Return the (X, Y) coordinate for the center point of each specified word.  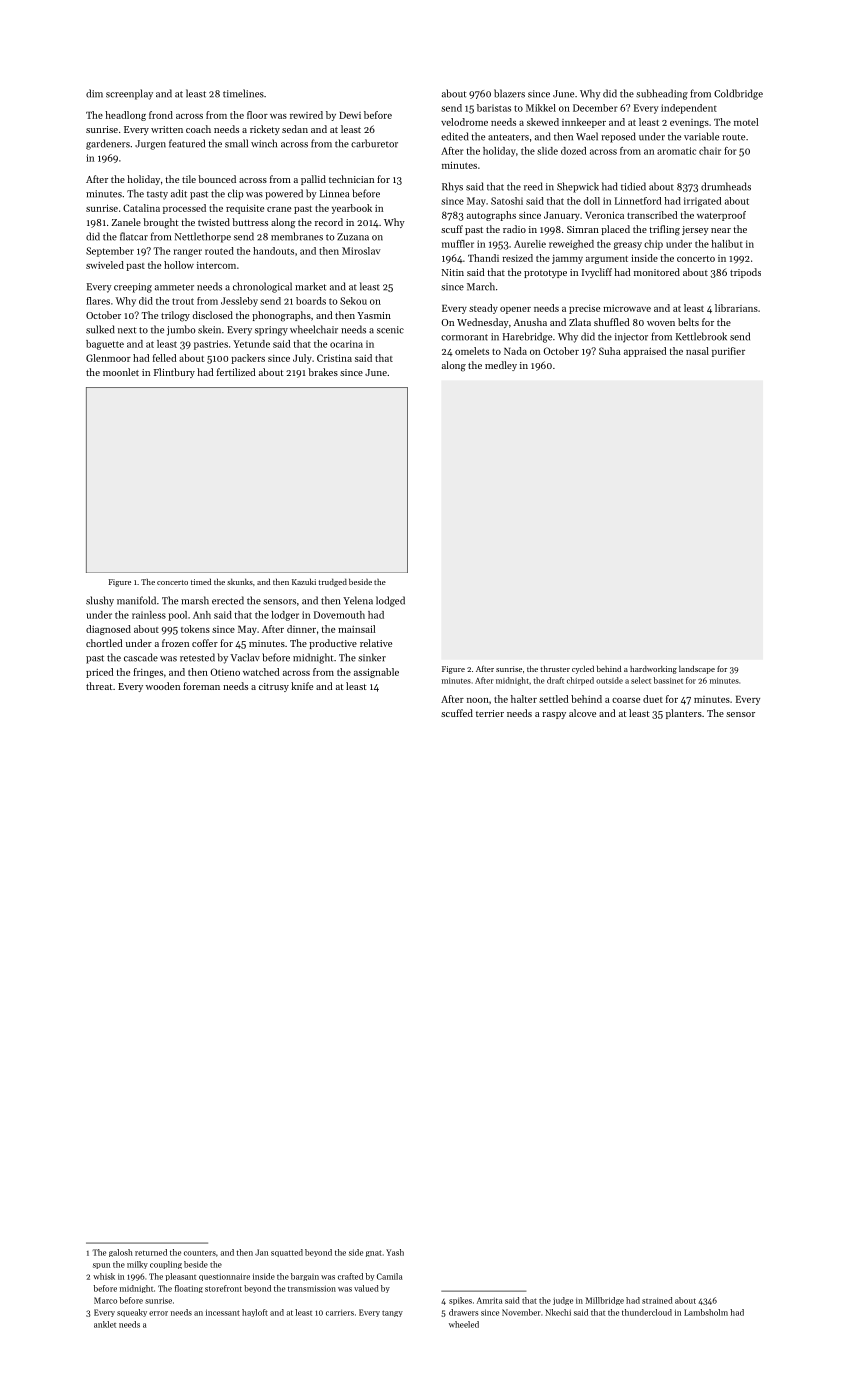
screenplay (129, 94)
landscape (697, 669)
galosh (121, 1253)
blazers (509, 93)
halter (524, 699)
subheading (662, 94)
